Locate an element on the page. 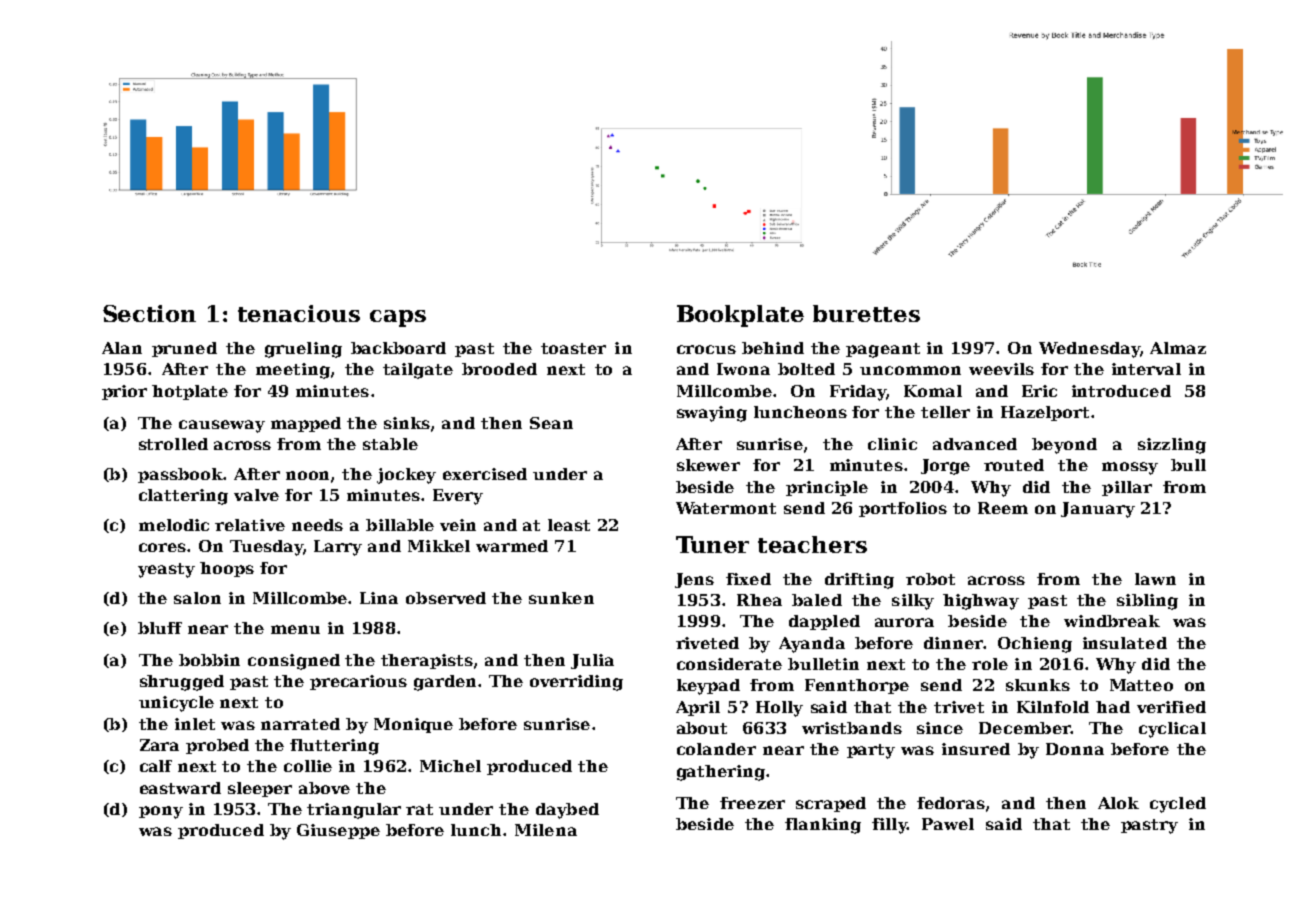 The height and width of the document is (924, 1308). Zara is located at coordinates (159, 745).
